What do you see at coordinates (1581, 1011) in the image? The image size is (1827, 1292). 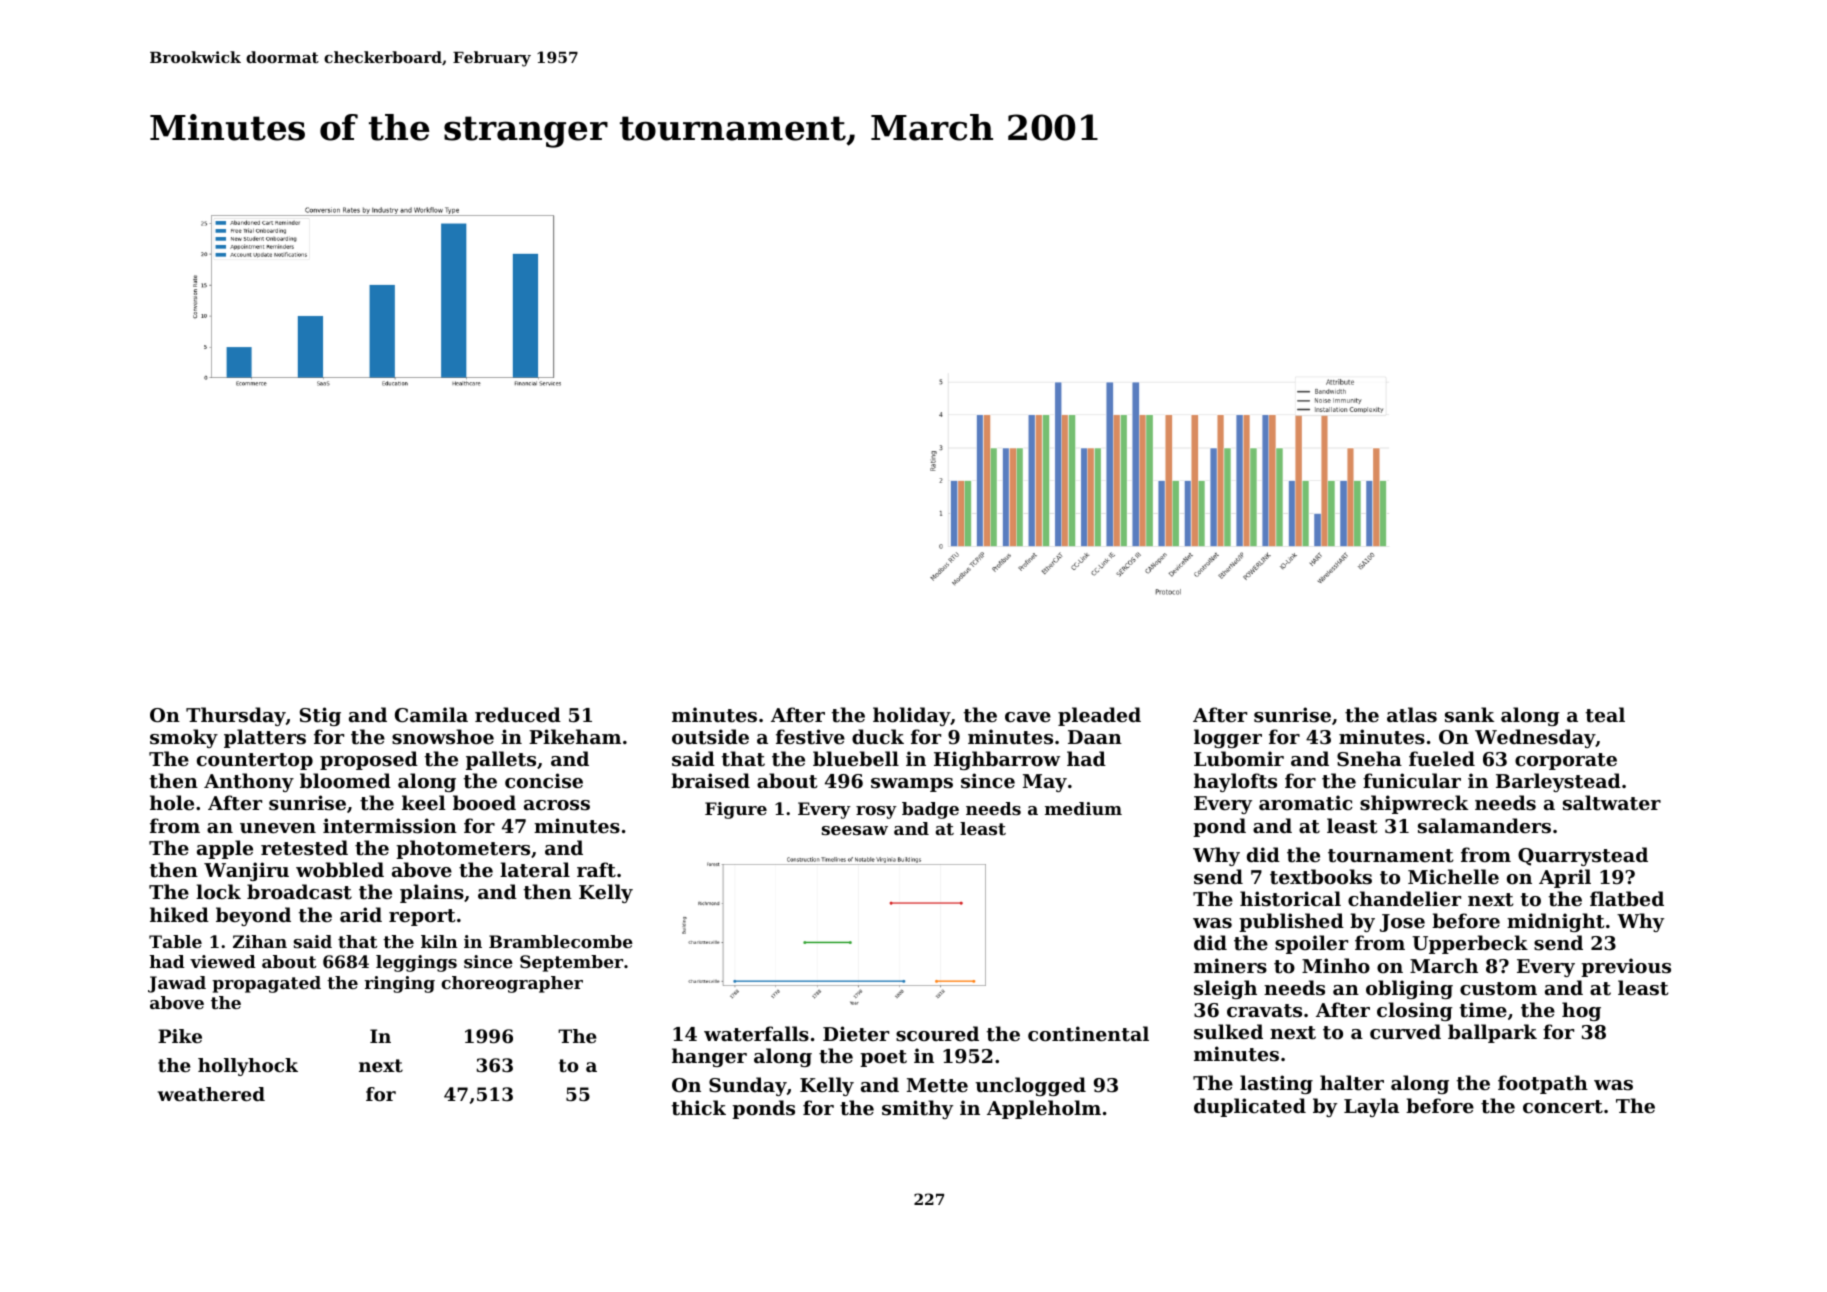 I see `hog` at bounding box center [1581, 1011].
